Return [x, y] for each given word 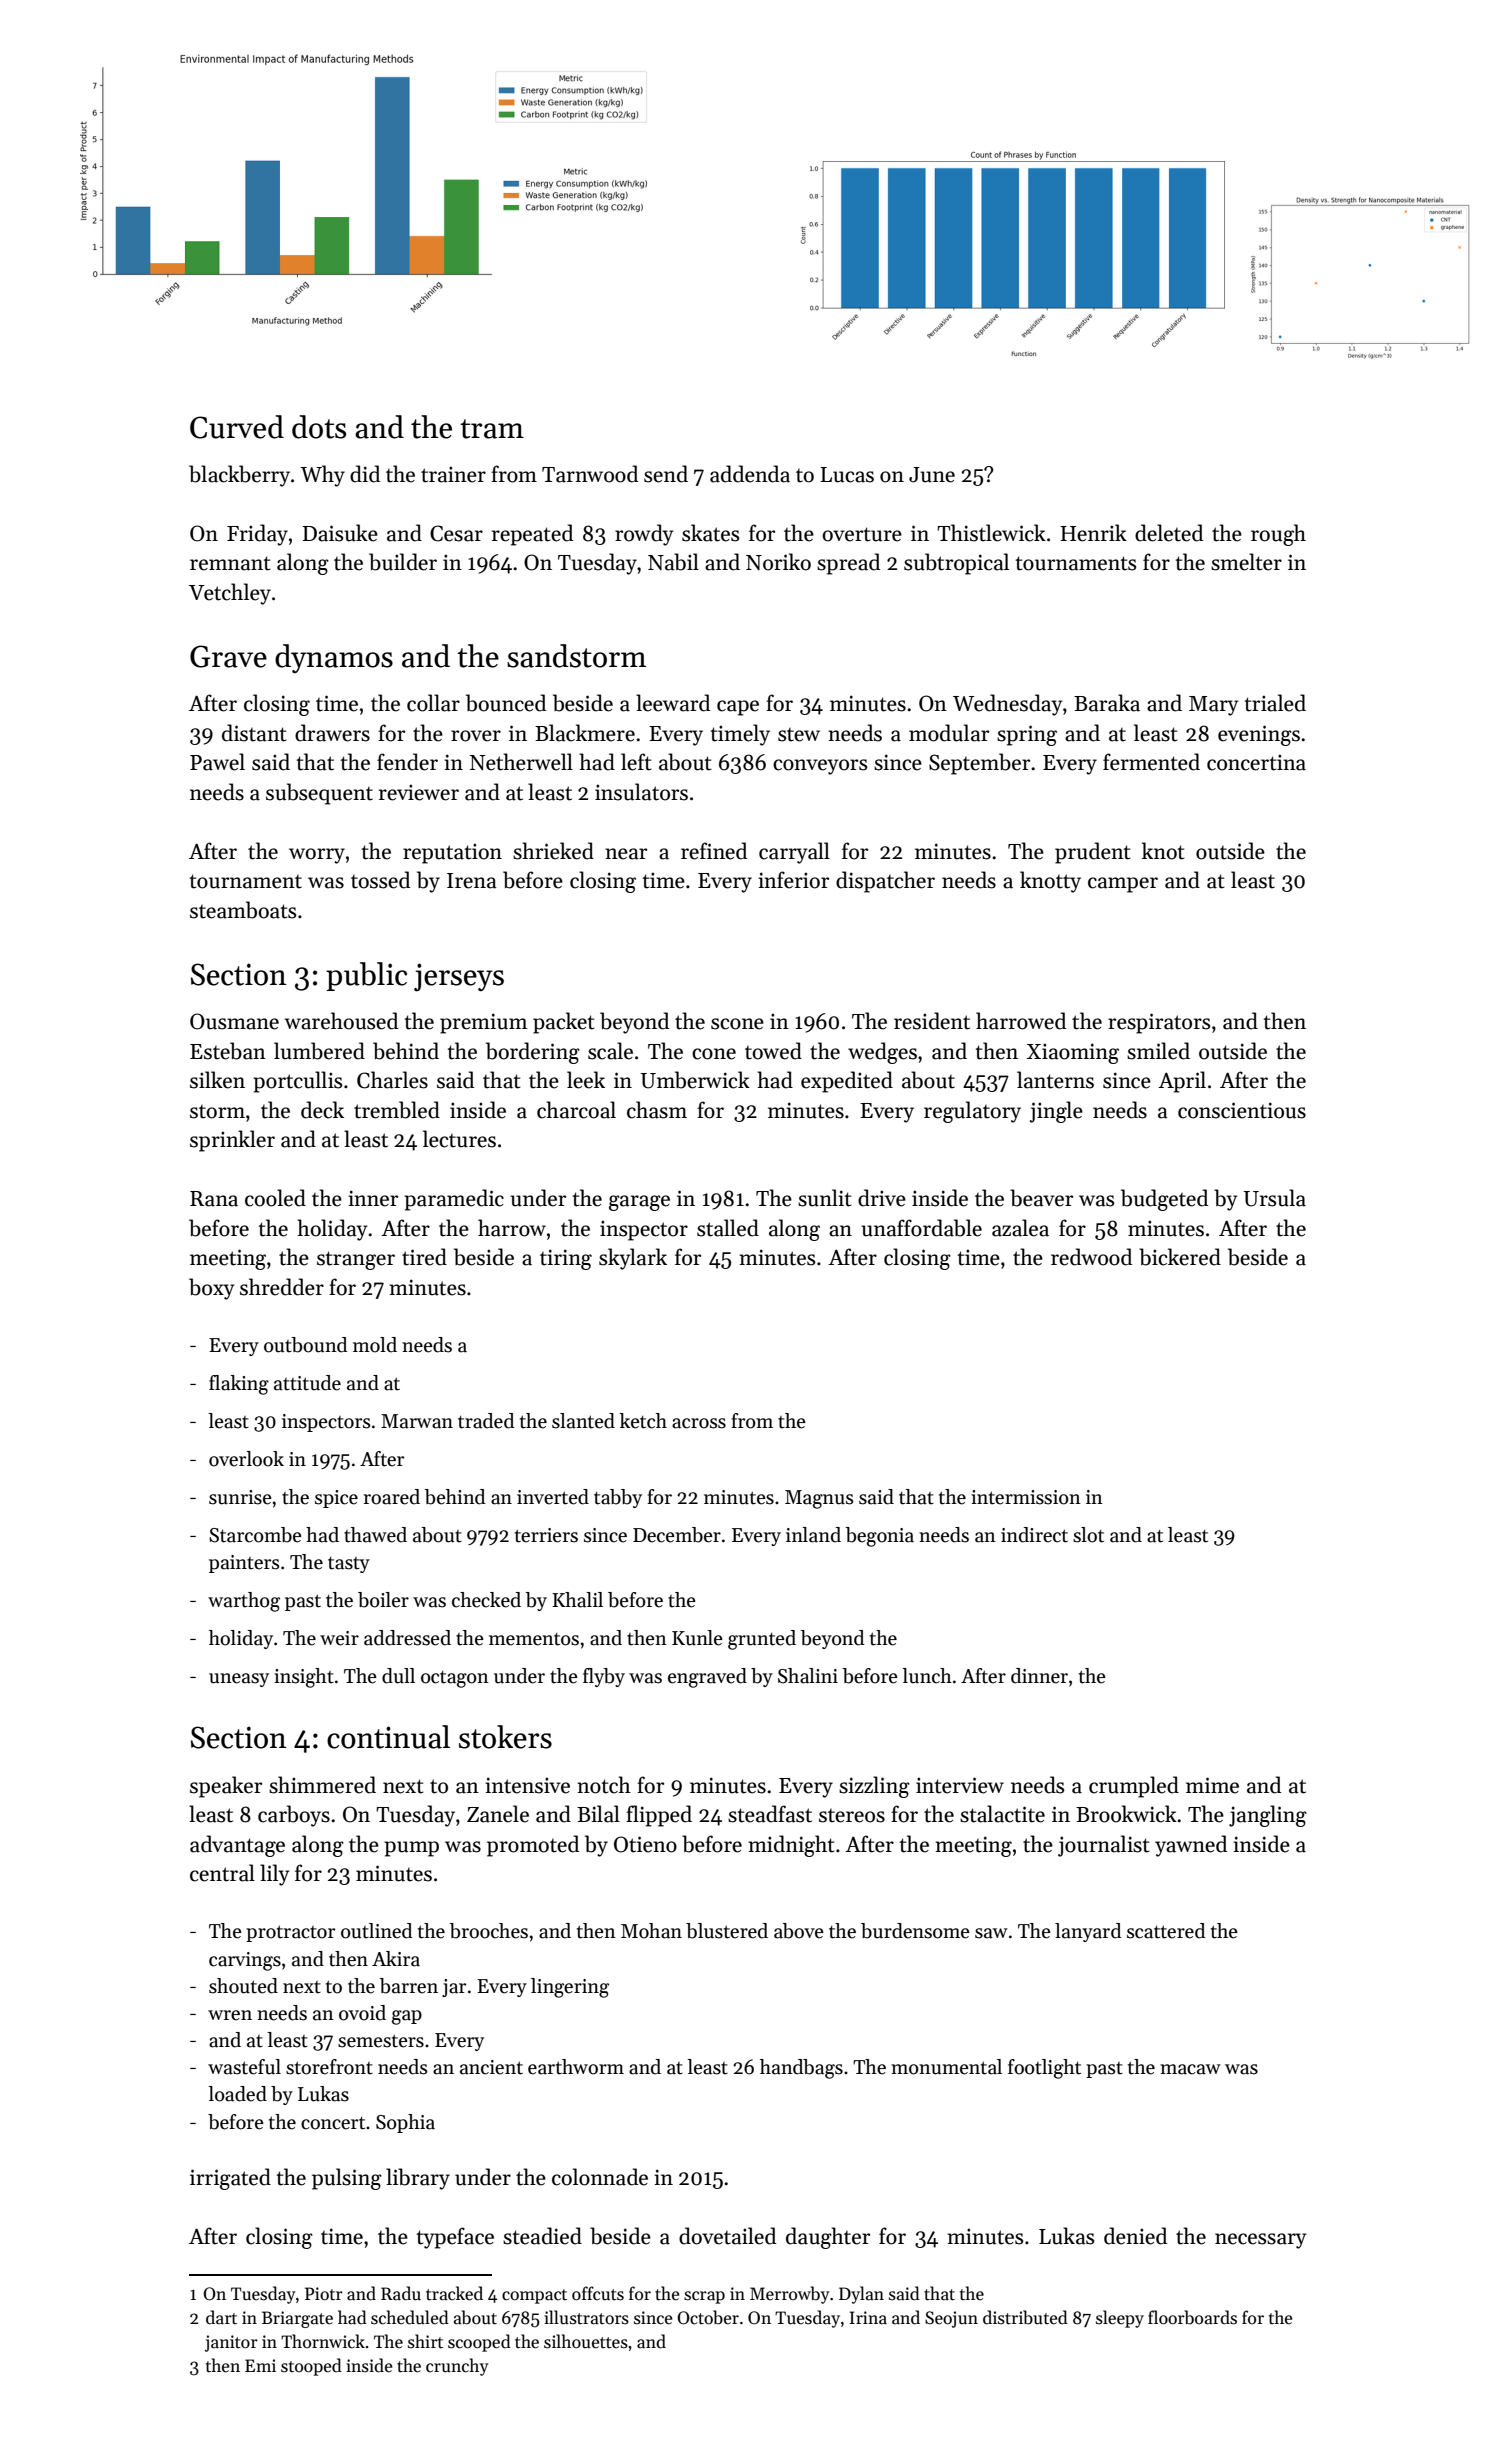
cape [738, 708]
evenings [1259, 735]
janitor [231, 2343]
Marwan [417, 1421]
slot [1088, 1535]
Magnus [819, 1499]
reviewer [419, 792]
